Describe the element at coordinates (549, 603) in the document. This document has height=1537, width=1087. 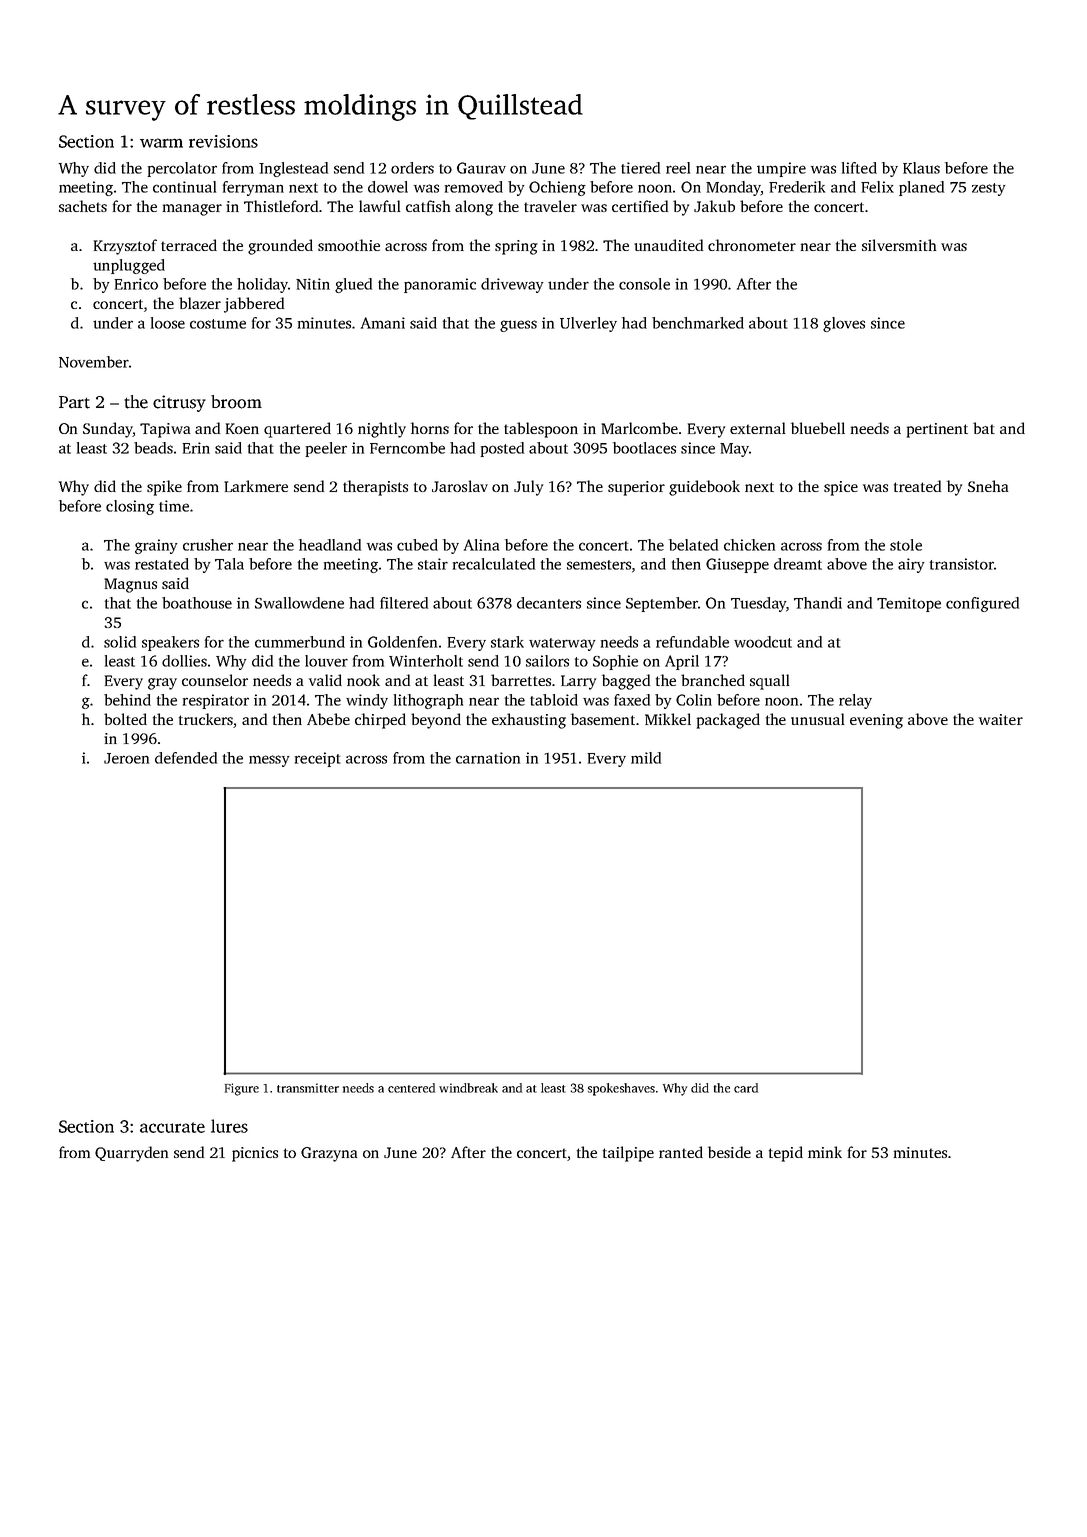
I see `decanters` at that location.
